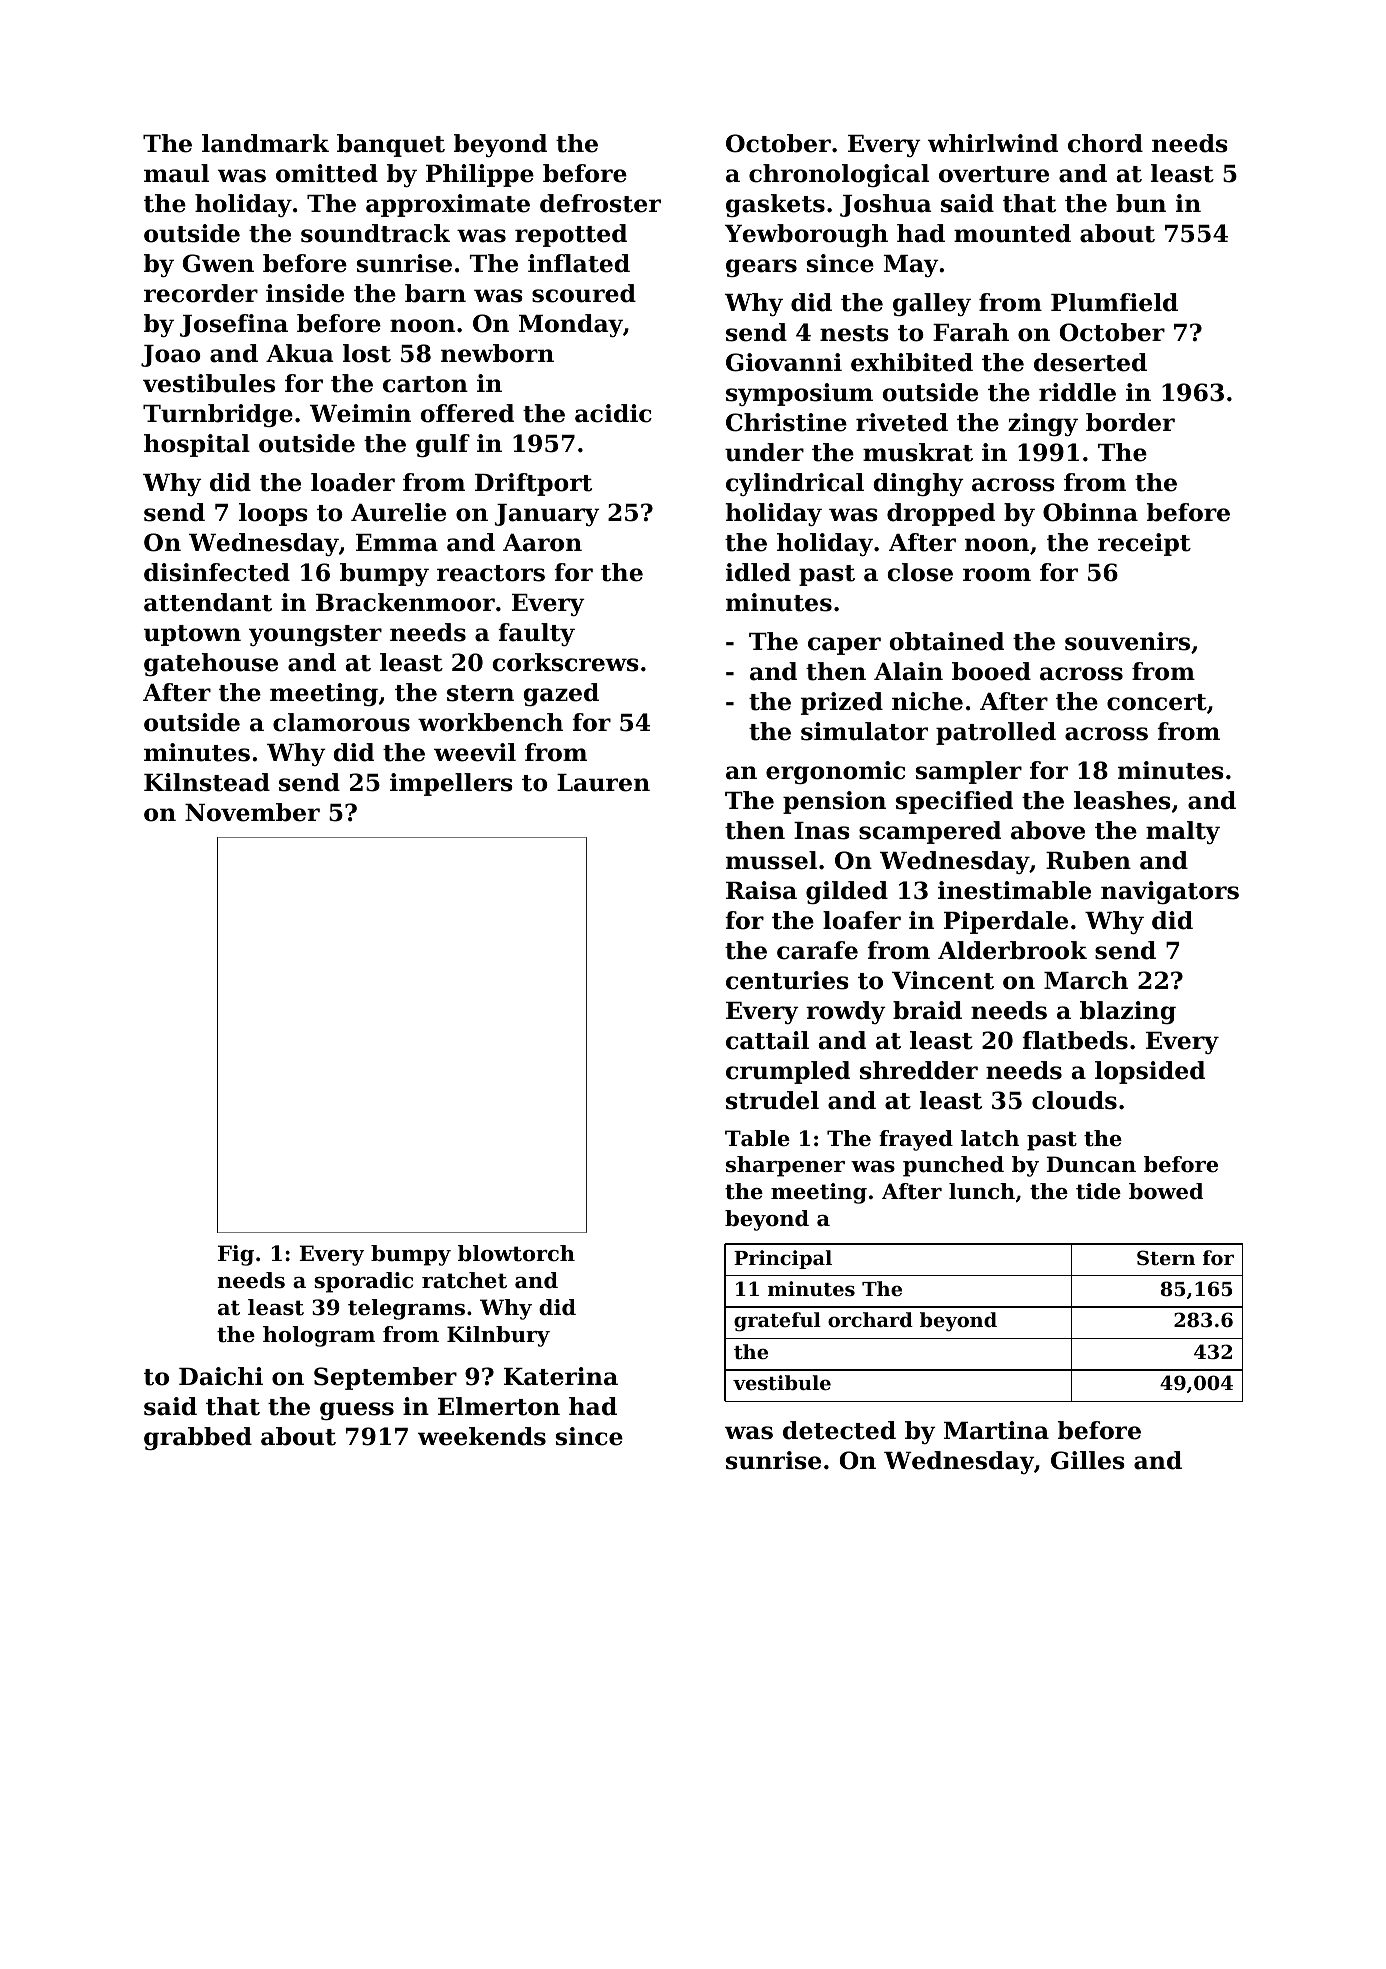  What do you see at coordinates (198, 1438) in the image?
I see `grabbed` at bounding box center [198, 1438].
